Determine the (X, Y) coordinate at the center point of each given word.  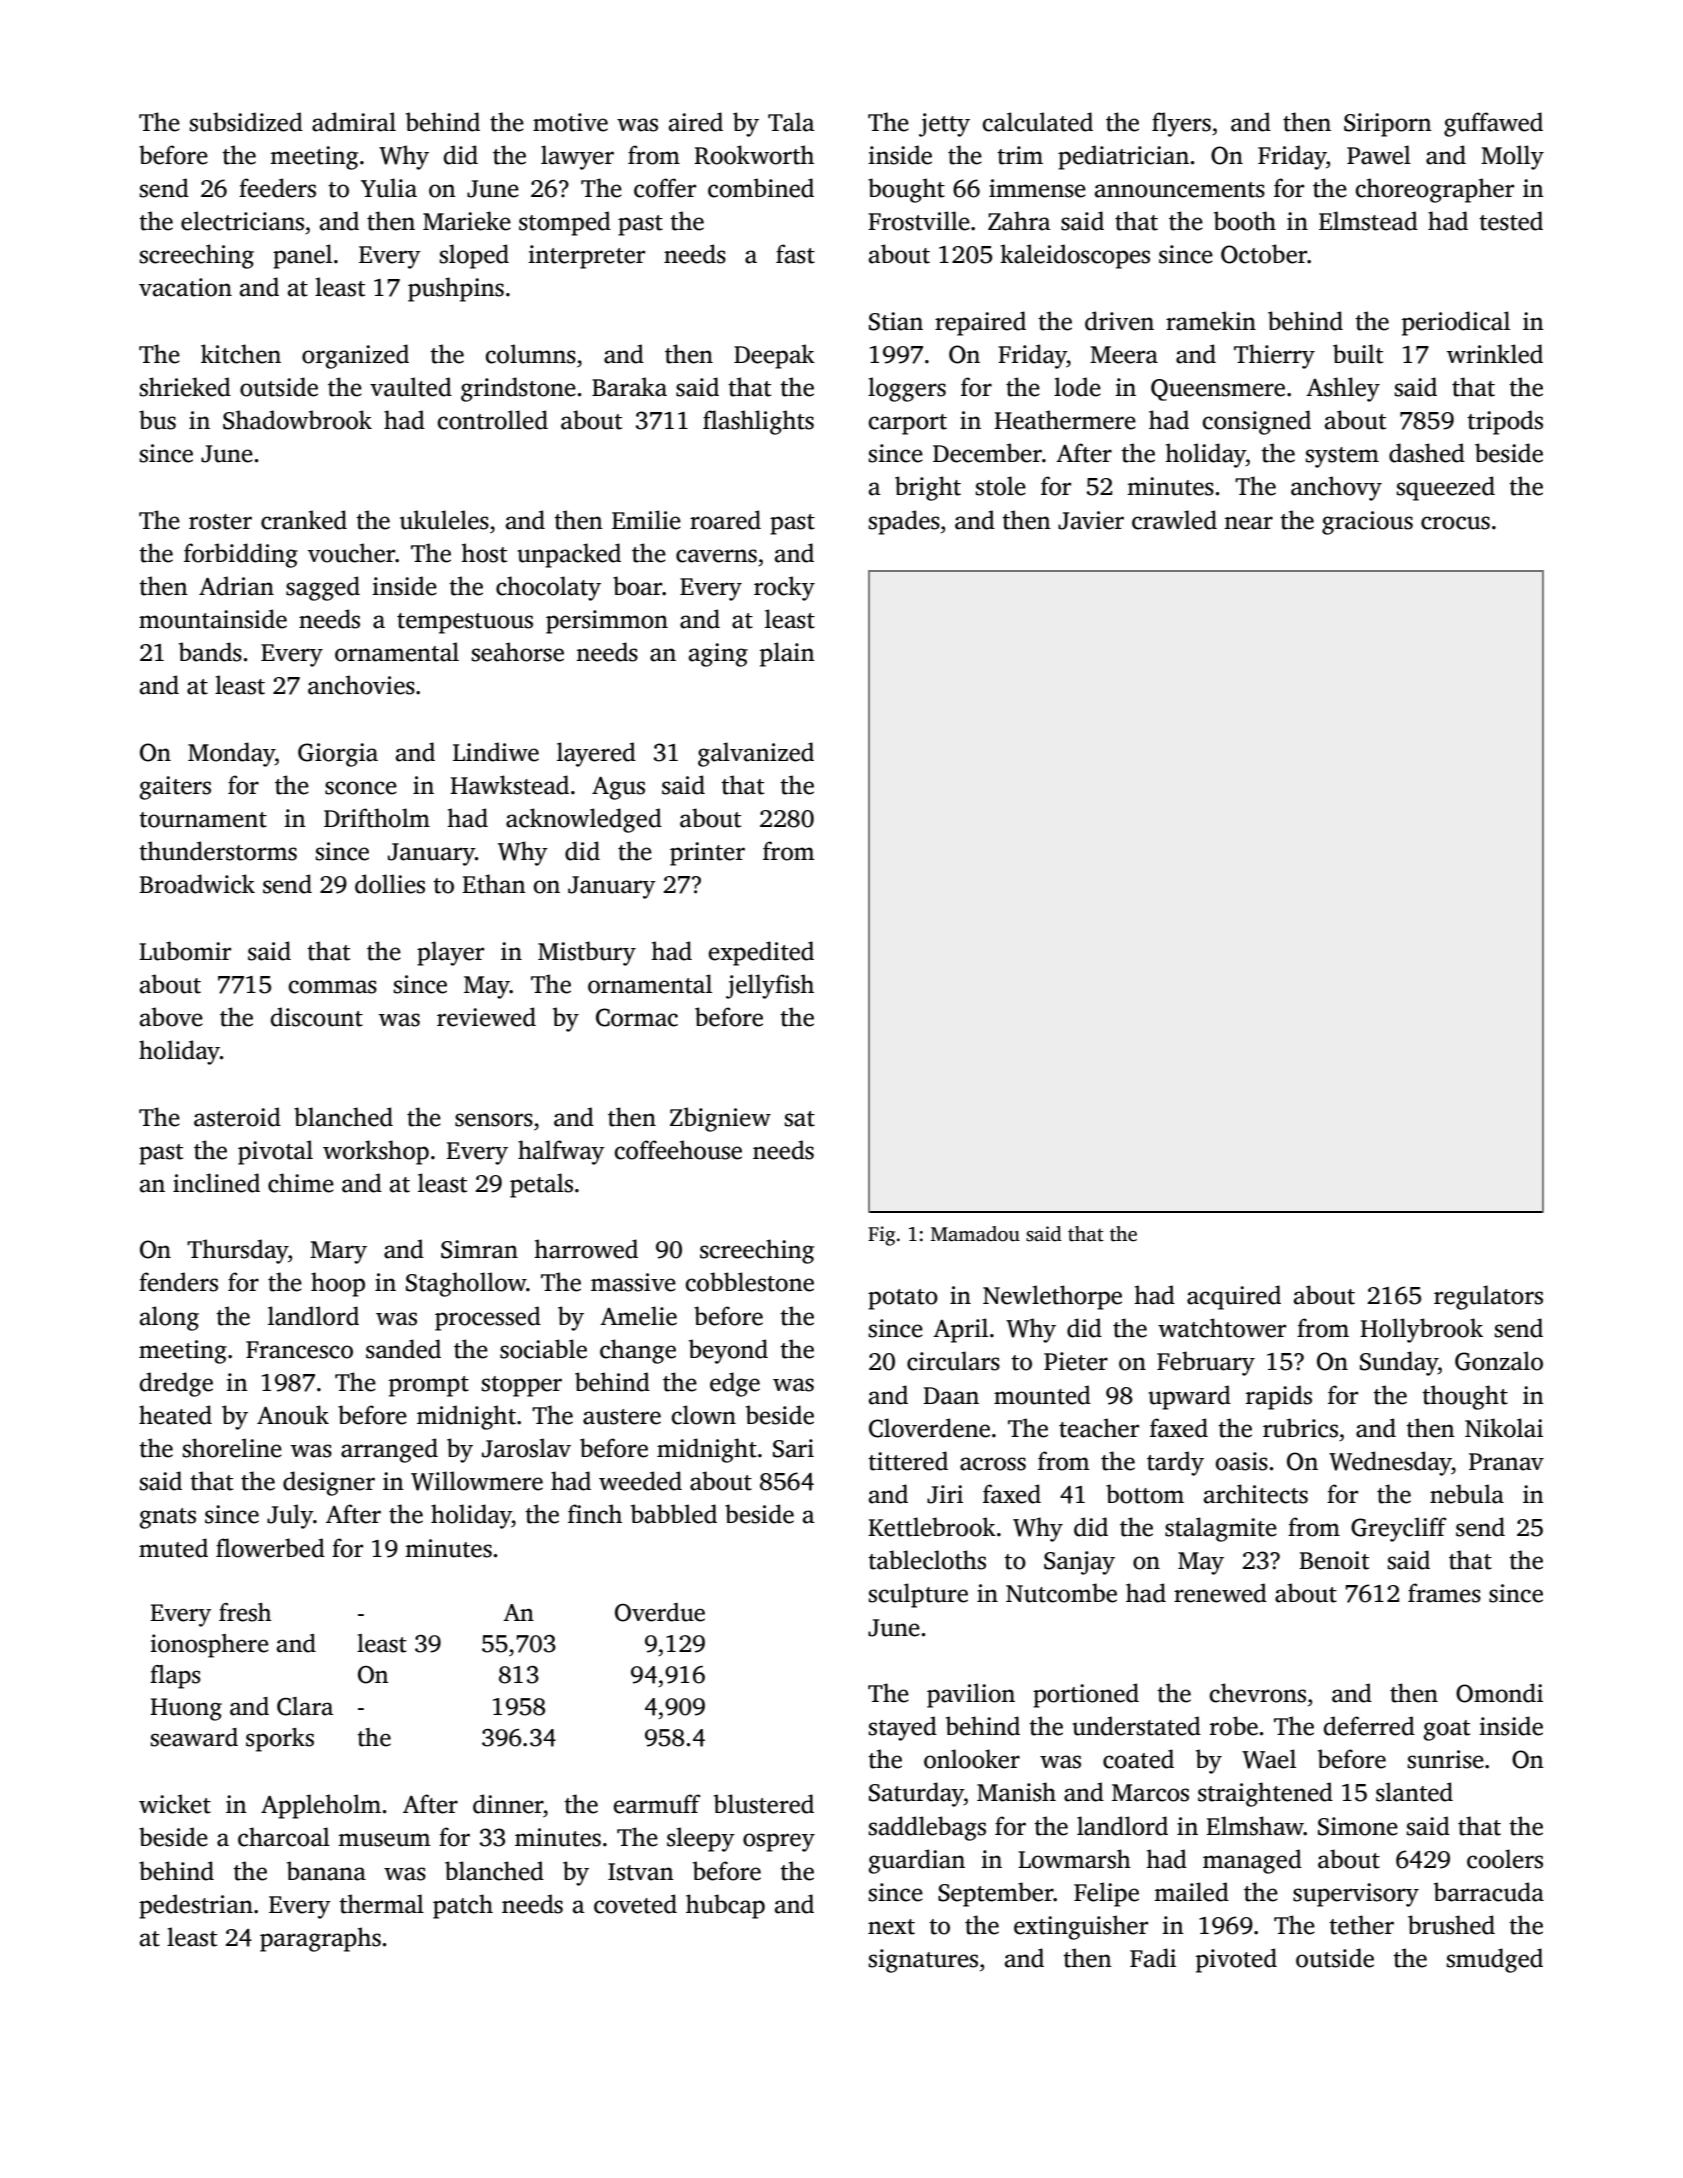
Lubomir (185, 951)
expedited (761, 953)
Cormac (637, 1017)
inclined (216, 1183)
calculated (1038, 122)
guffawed (1493, 124)
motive (570, 122)
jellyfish (770, 986)
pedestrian (196, 1906)
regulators (1488, 1297)
